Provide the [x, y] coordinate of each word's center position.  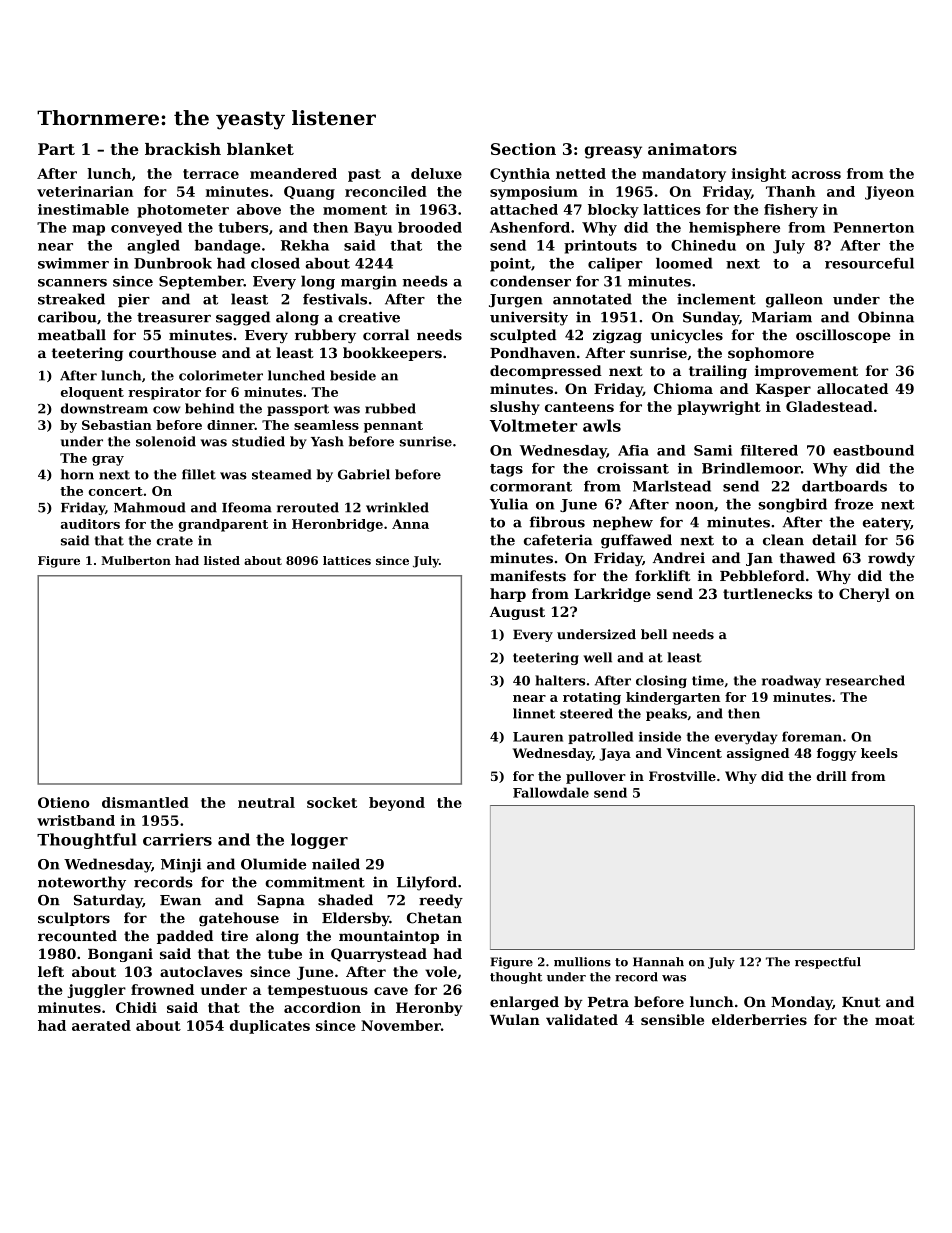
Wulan [515, 1019]
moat [895, 1020]
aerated [101, 1025]
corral [386, 335]
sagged [243, 318]
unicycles [686, 336]
